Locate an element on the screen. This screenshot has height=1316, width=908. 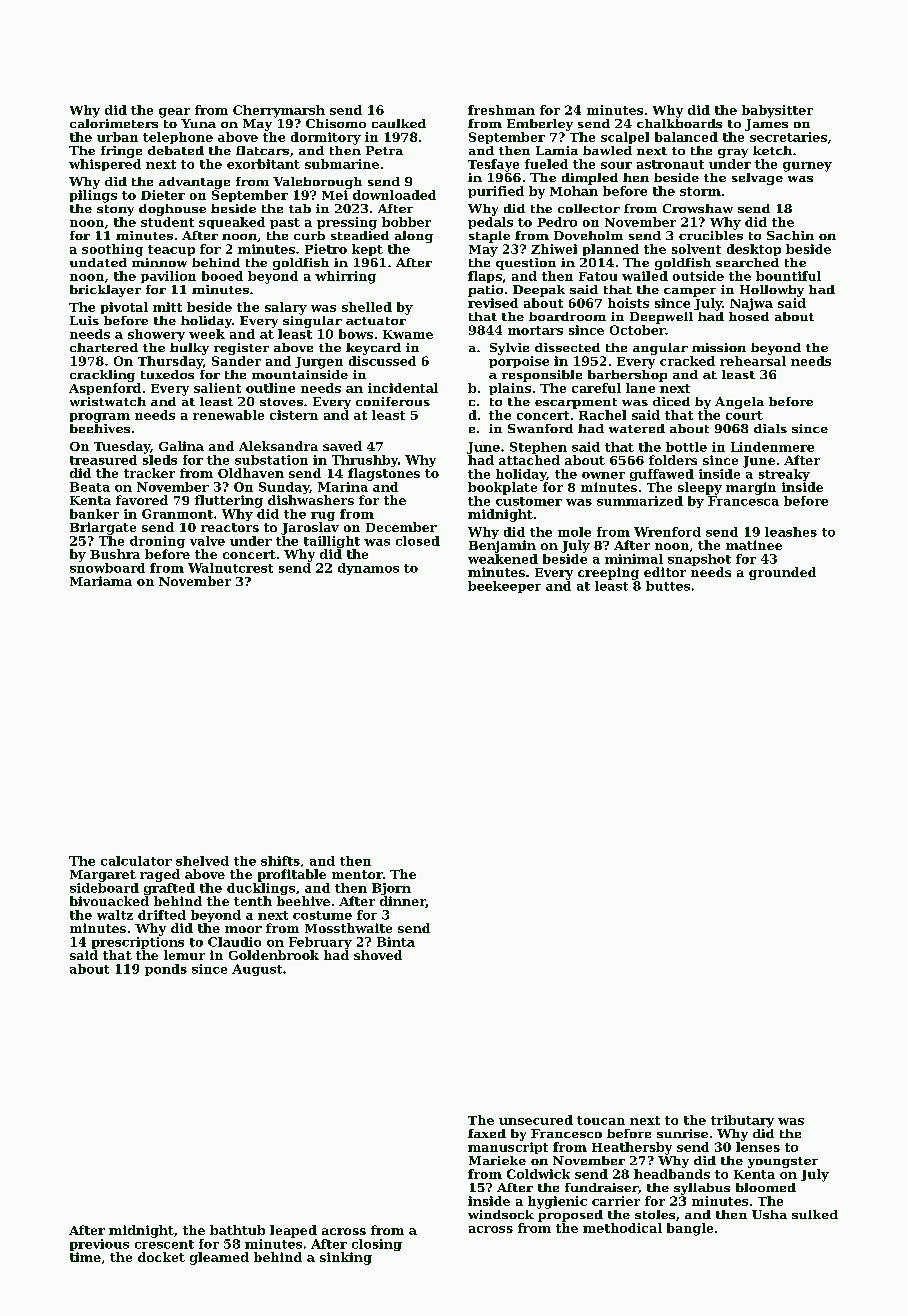
outside is located at coordinates (698, 276).
